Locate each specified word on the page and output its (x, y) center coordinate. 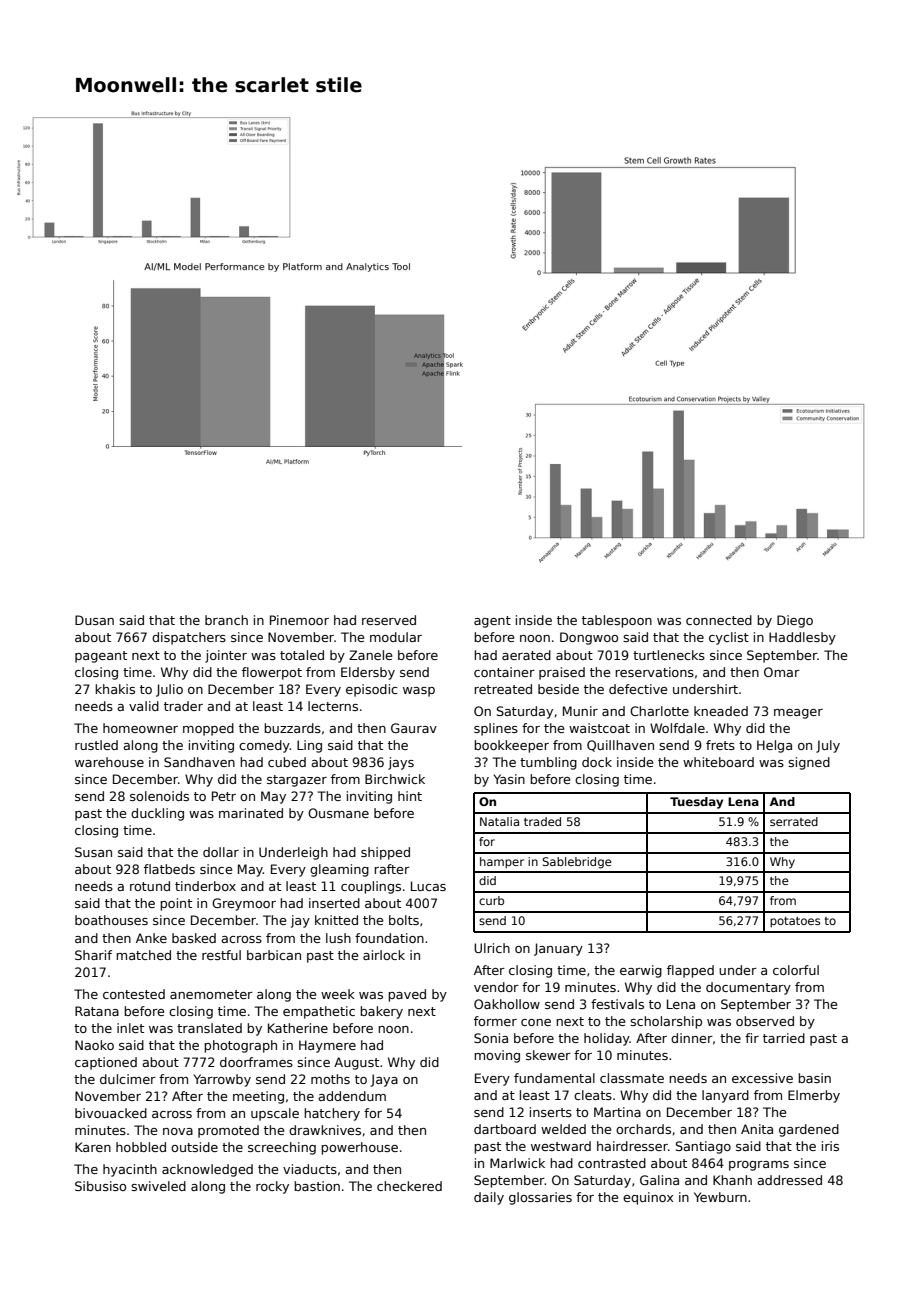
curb (491, 900)
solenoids (159, 796)
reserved (389, 620)
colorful (796, 970)
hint (410, 796)
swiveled (158, 1186)
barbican (274, 955)
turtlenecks (669, 655)
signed (809, 763)
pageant (101, 657)
